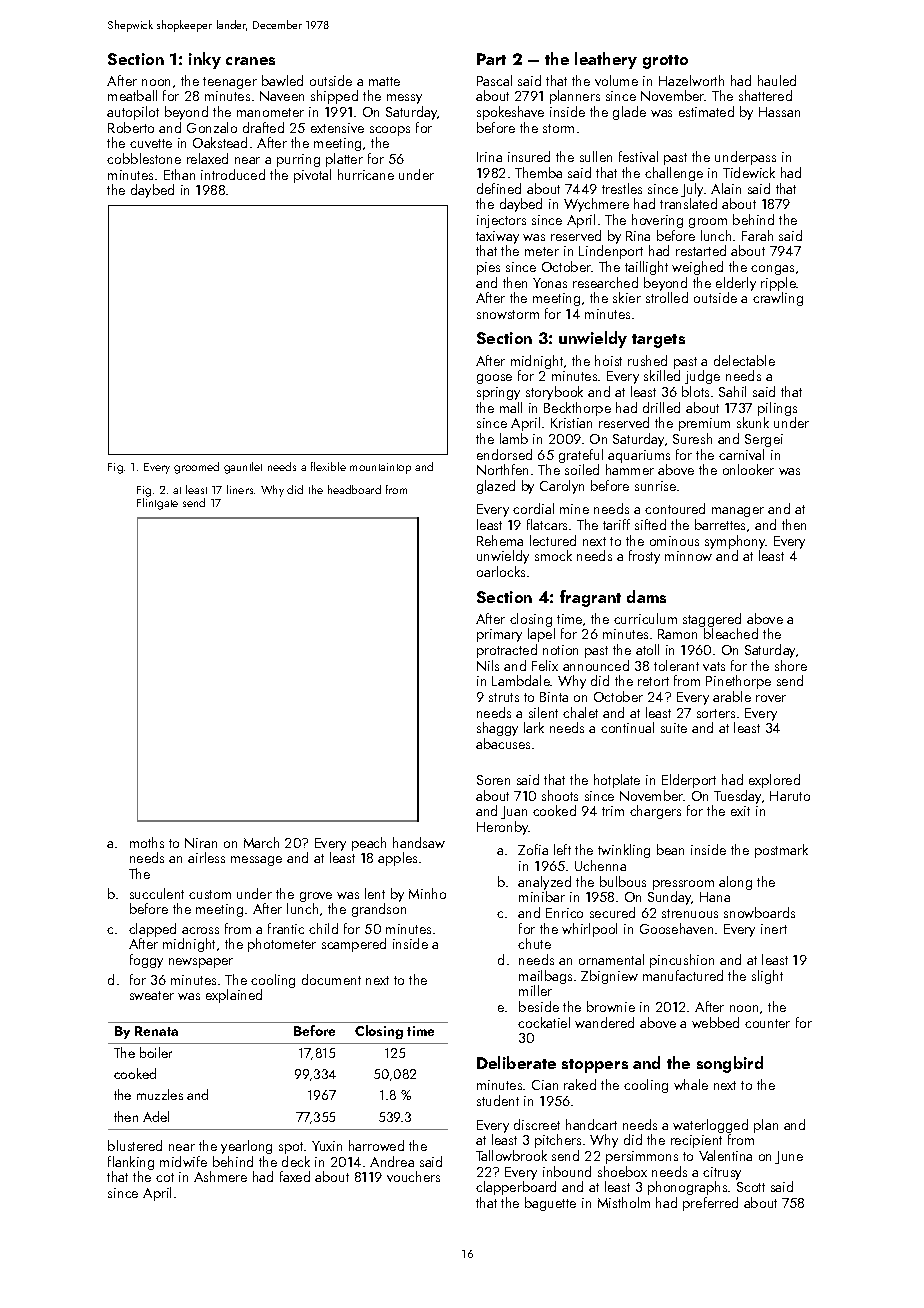 Image resolution: width=924 pixels, height=1308 pixels. Describe the element at coordinates (777, 80) in the screenshot. I see `hauled` at that location.
